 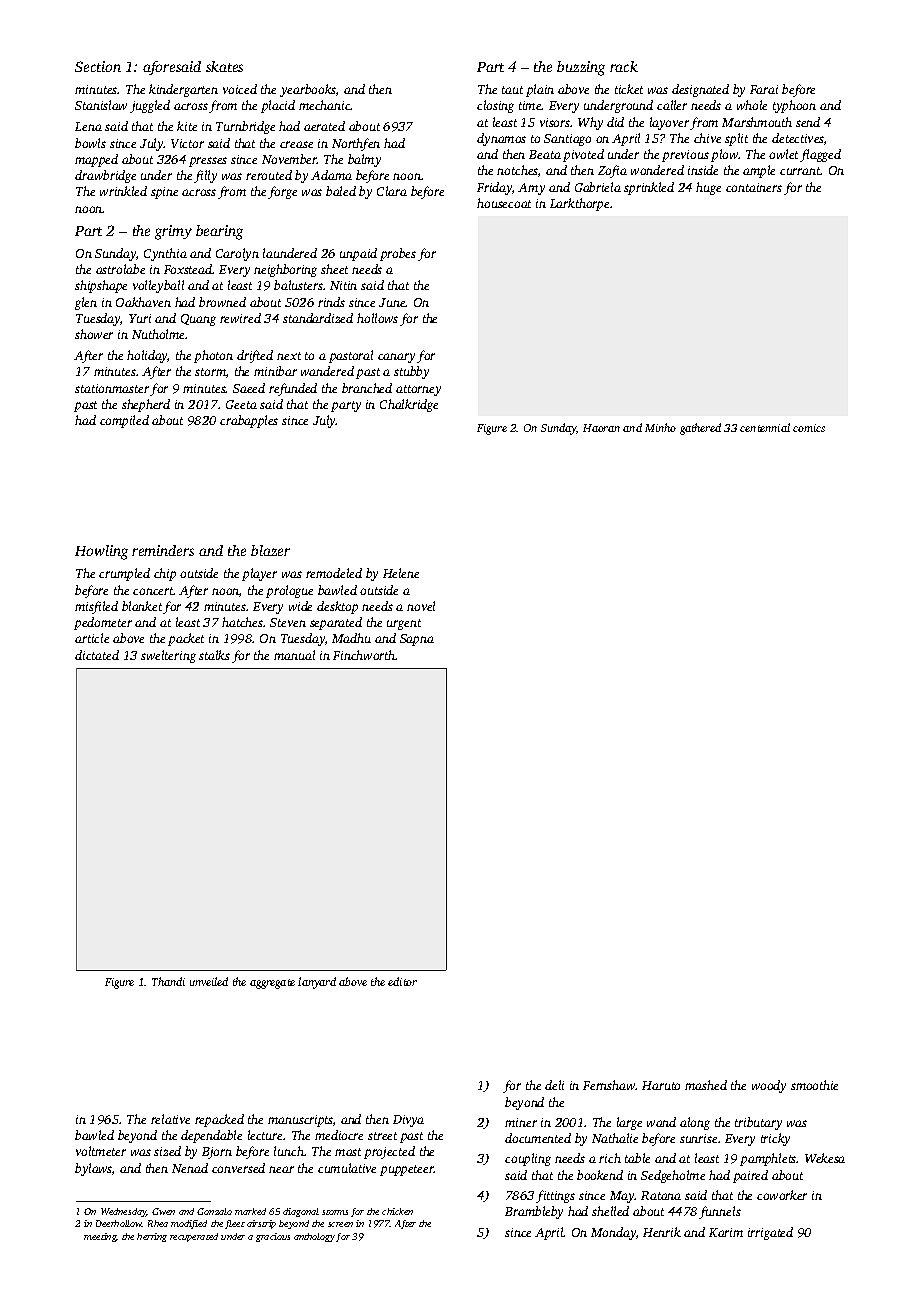 I want to click on novel, so click(x=421, y=606).
